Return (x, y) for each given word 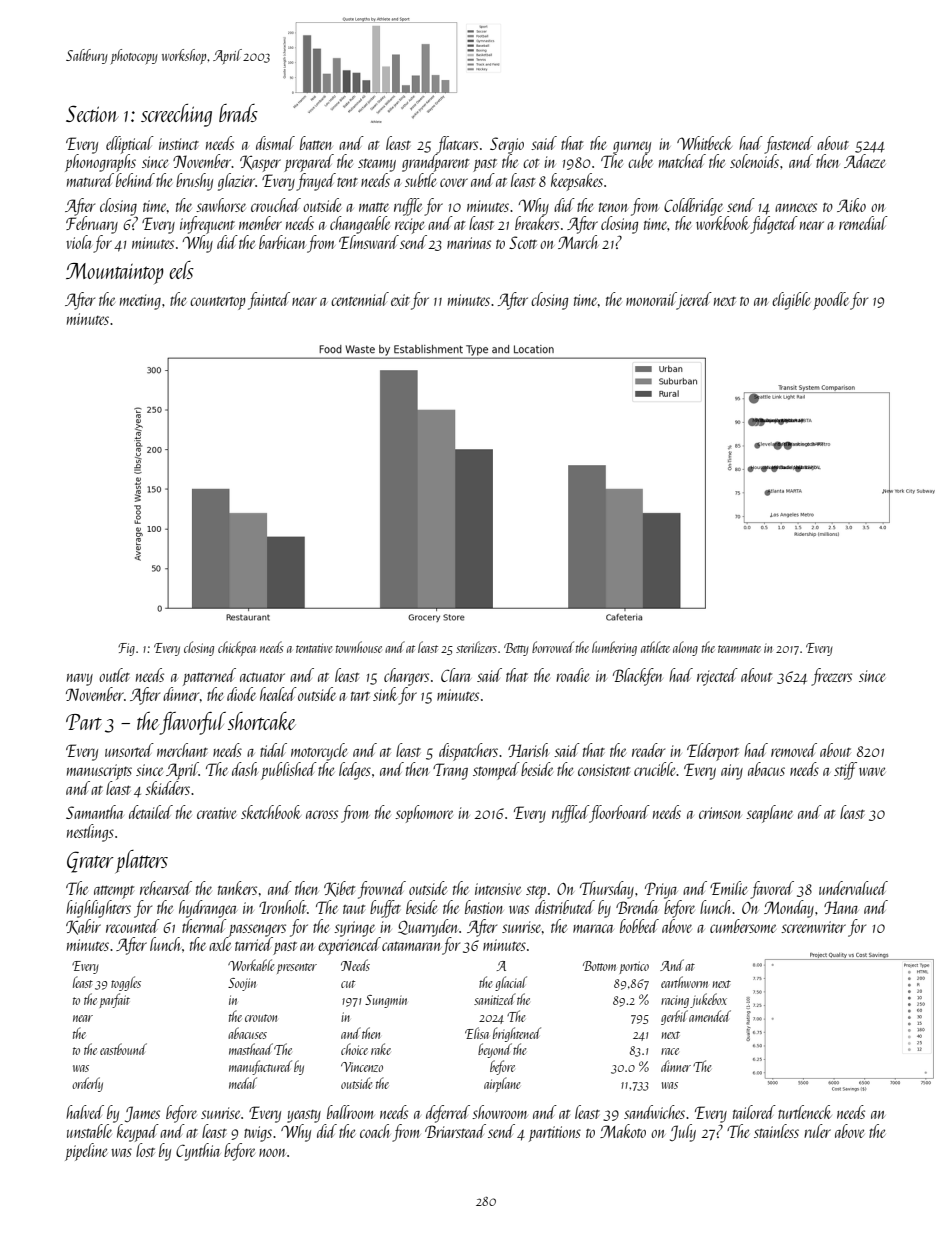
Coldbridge (693, 207)
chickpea (237, 648)
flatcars (457, 145)
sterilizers (476, 647)
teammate (739, 649)
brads (238, 113)
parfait (114, 1000)
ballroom (351, 1112)
